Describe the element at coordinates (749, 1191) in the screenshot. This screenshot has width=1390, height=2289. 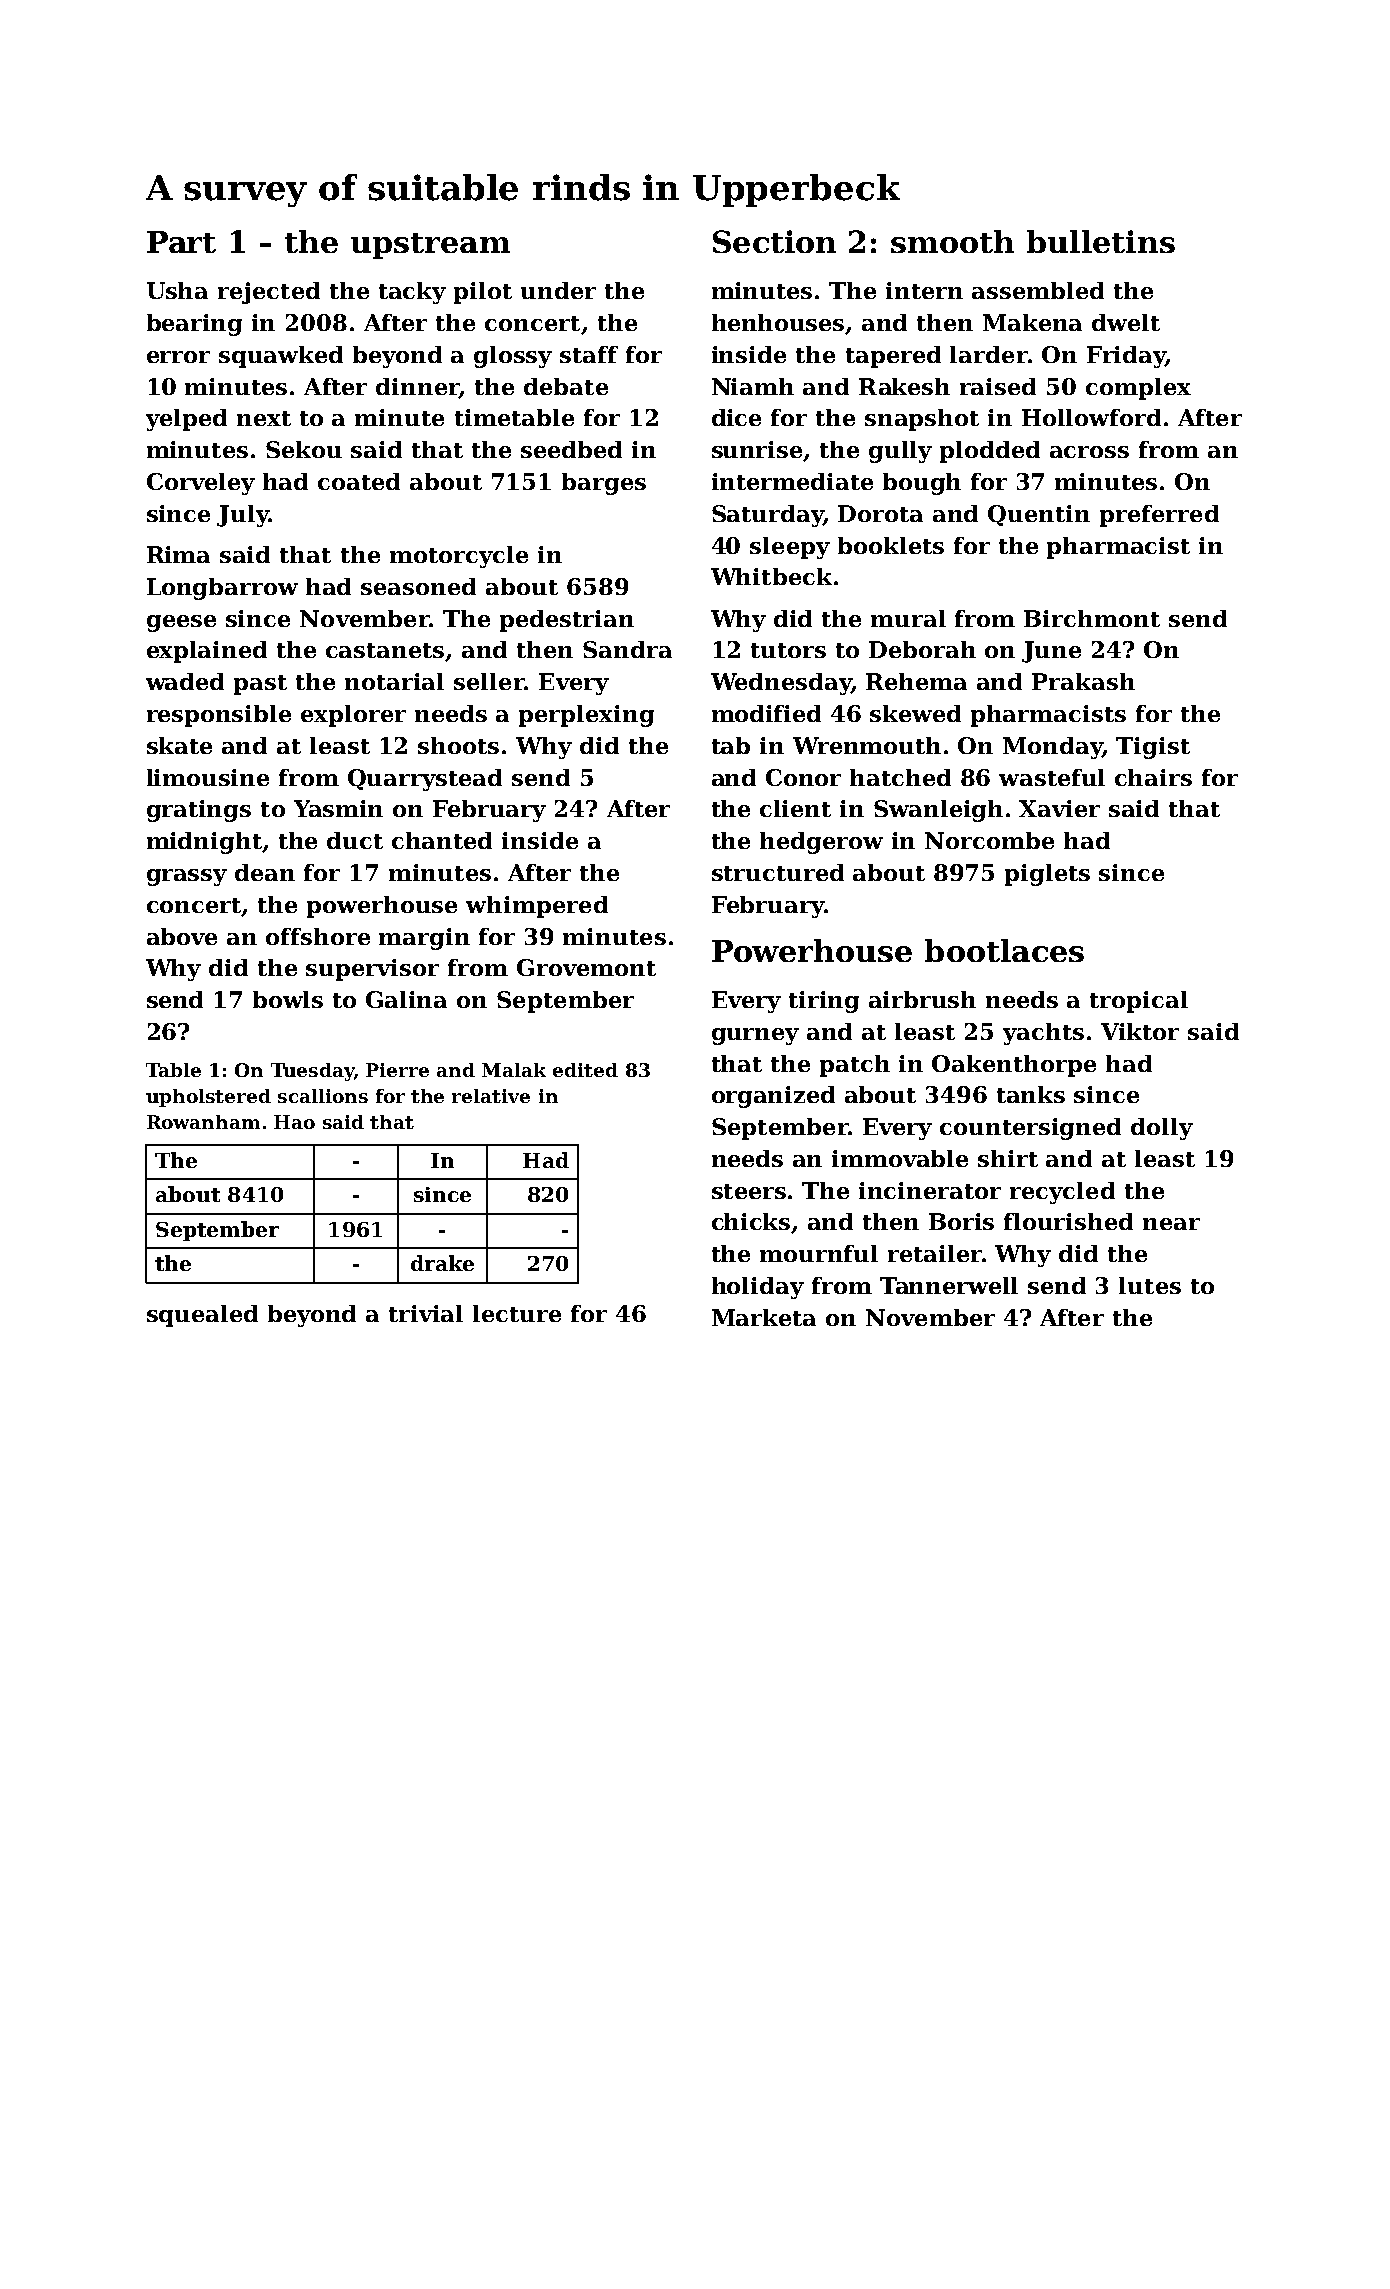
I see `steers` at that location.
